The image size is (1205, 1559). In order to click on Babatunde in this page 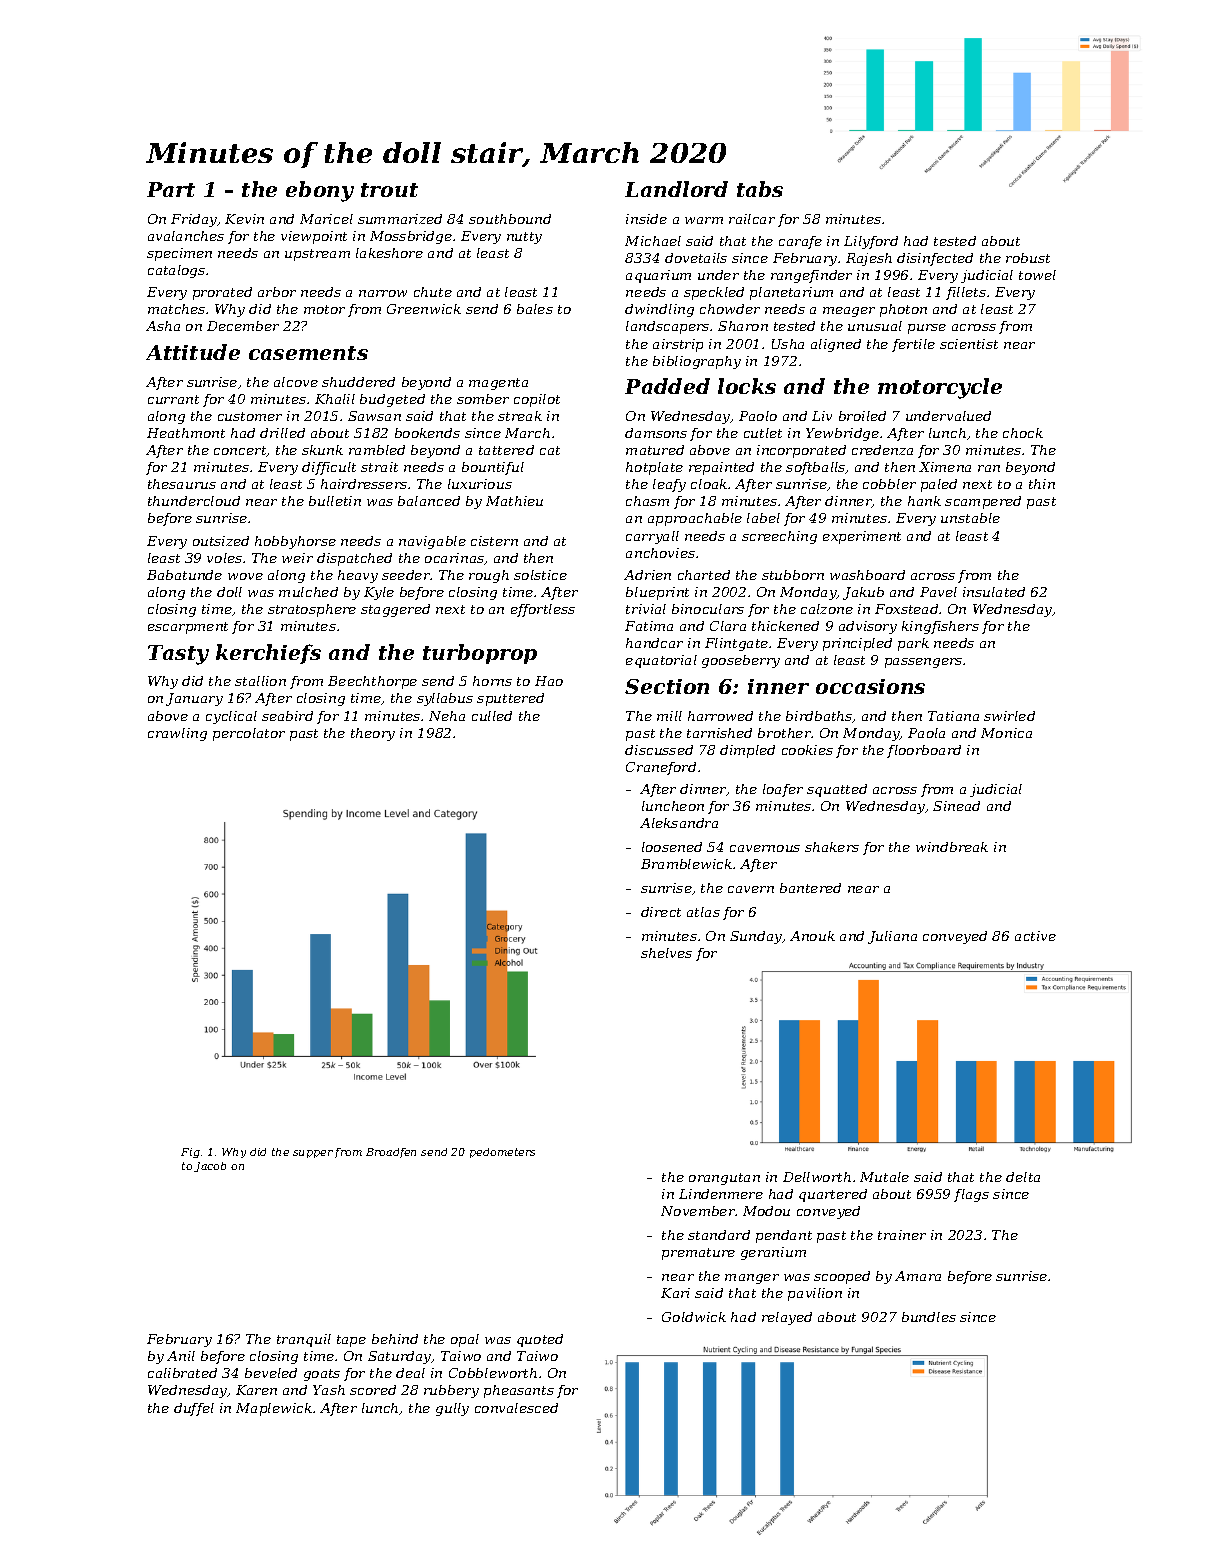, I will do `click(184, 575)`.
